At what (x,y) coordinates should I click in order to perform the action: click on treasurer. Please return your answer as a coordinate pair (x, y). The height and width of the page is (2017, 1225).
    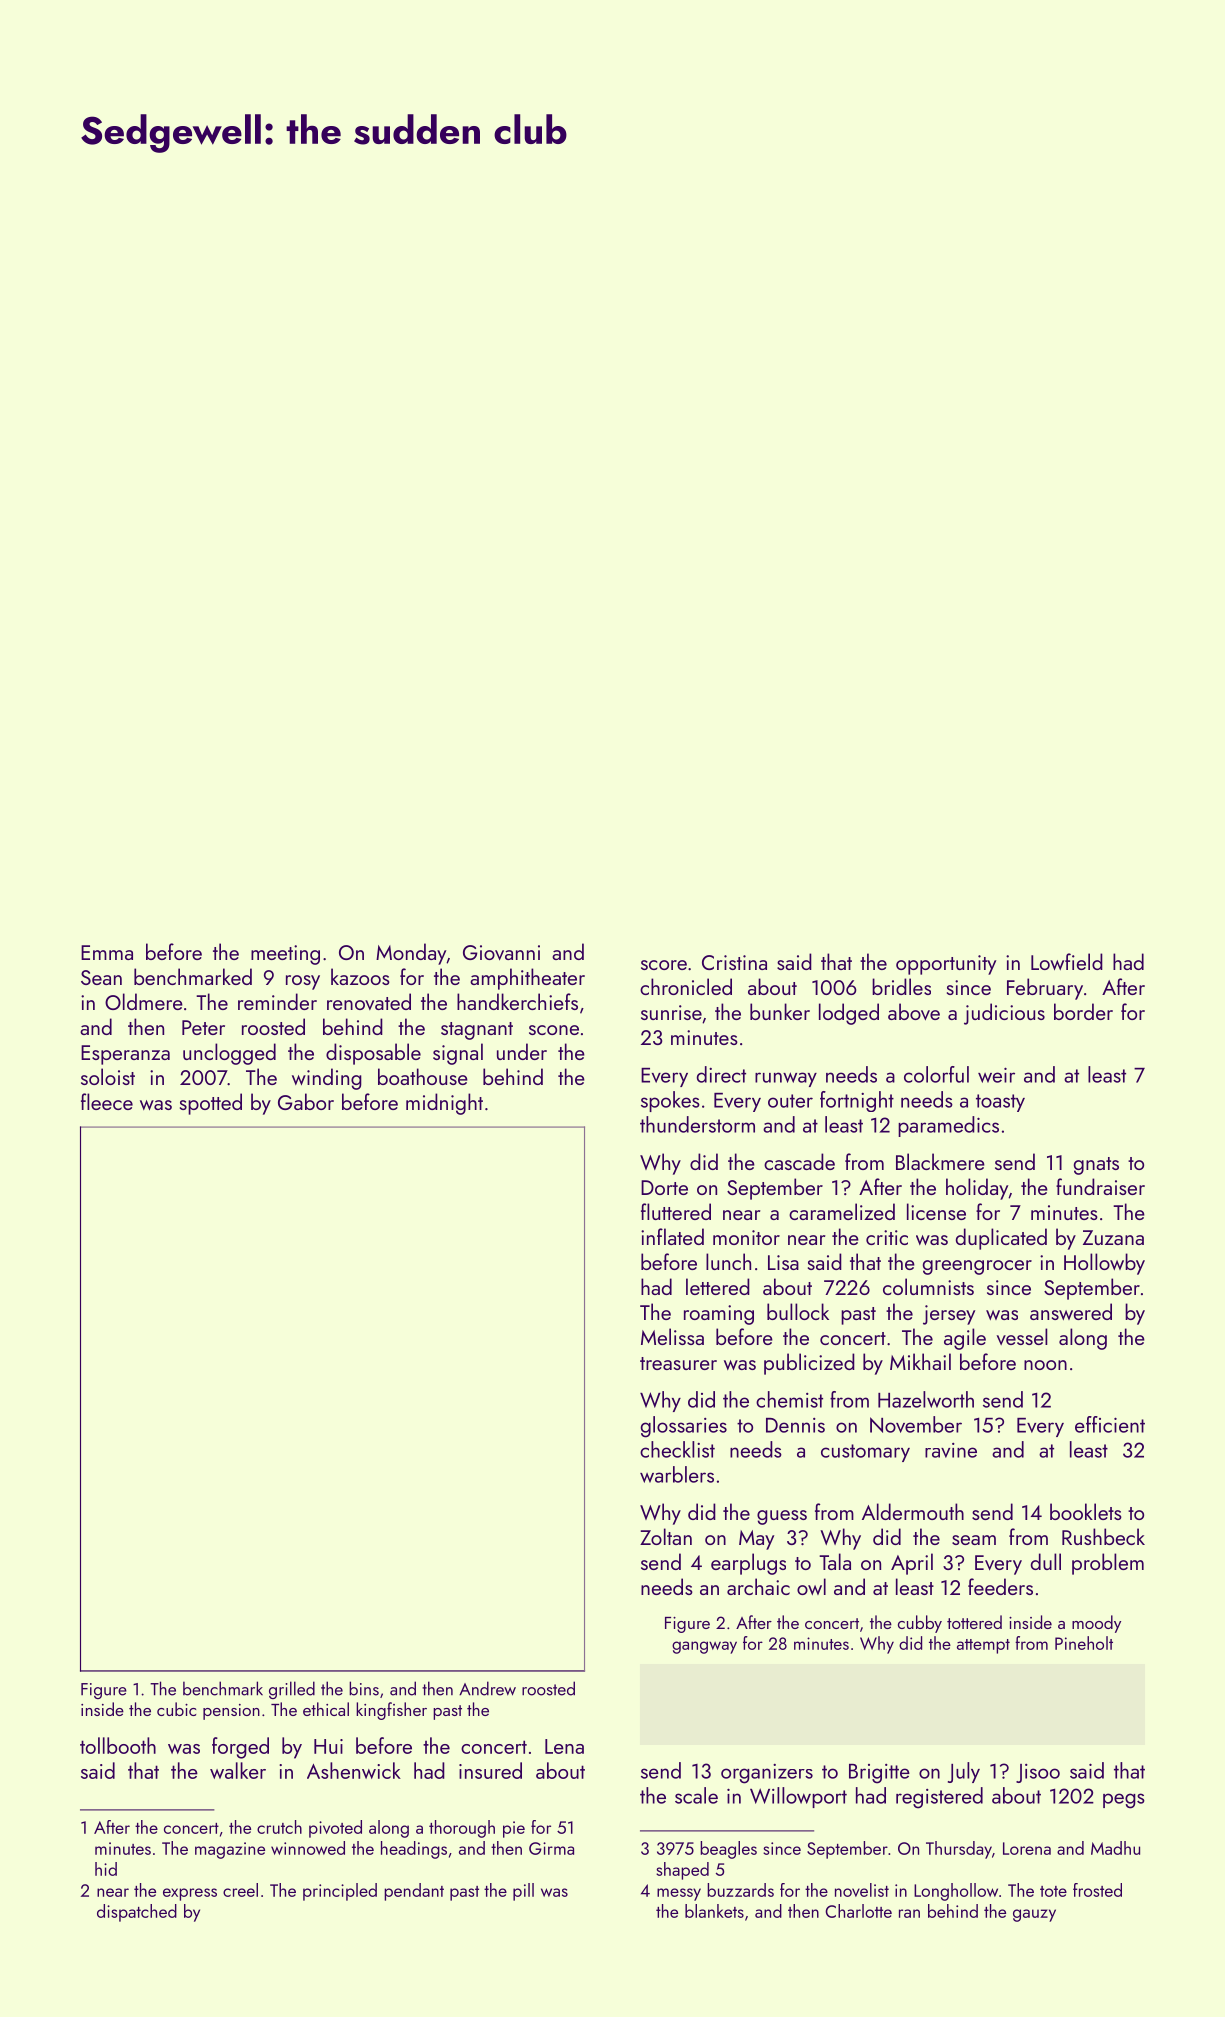
    Looking at the image, I should click on (678, 1363).
